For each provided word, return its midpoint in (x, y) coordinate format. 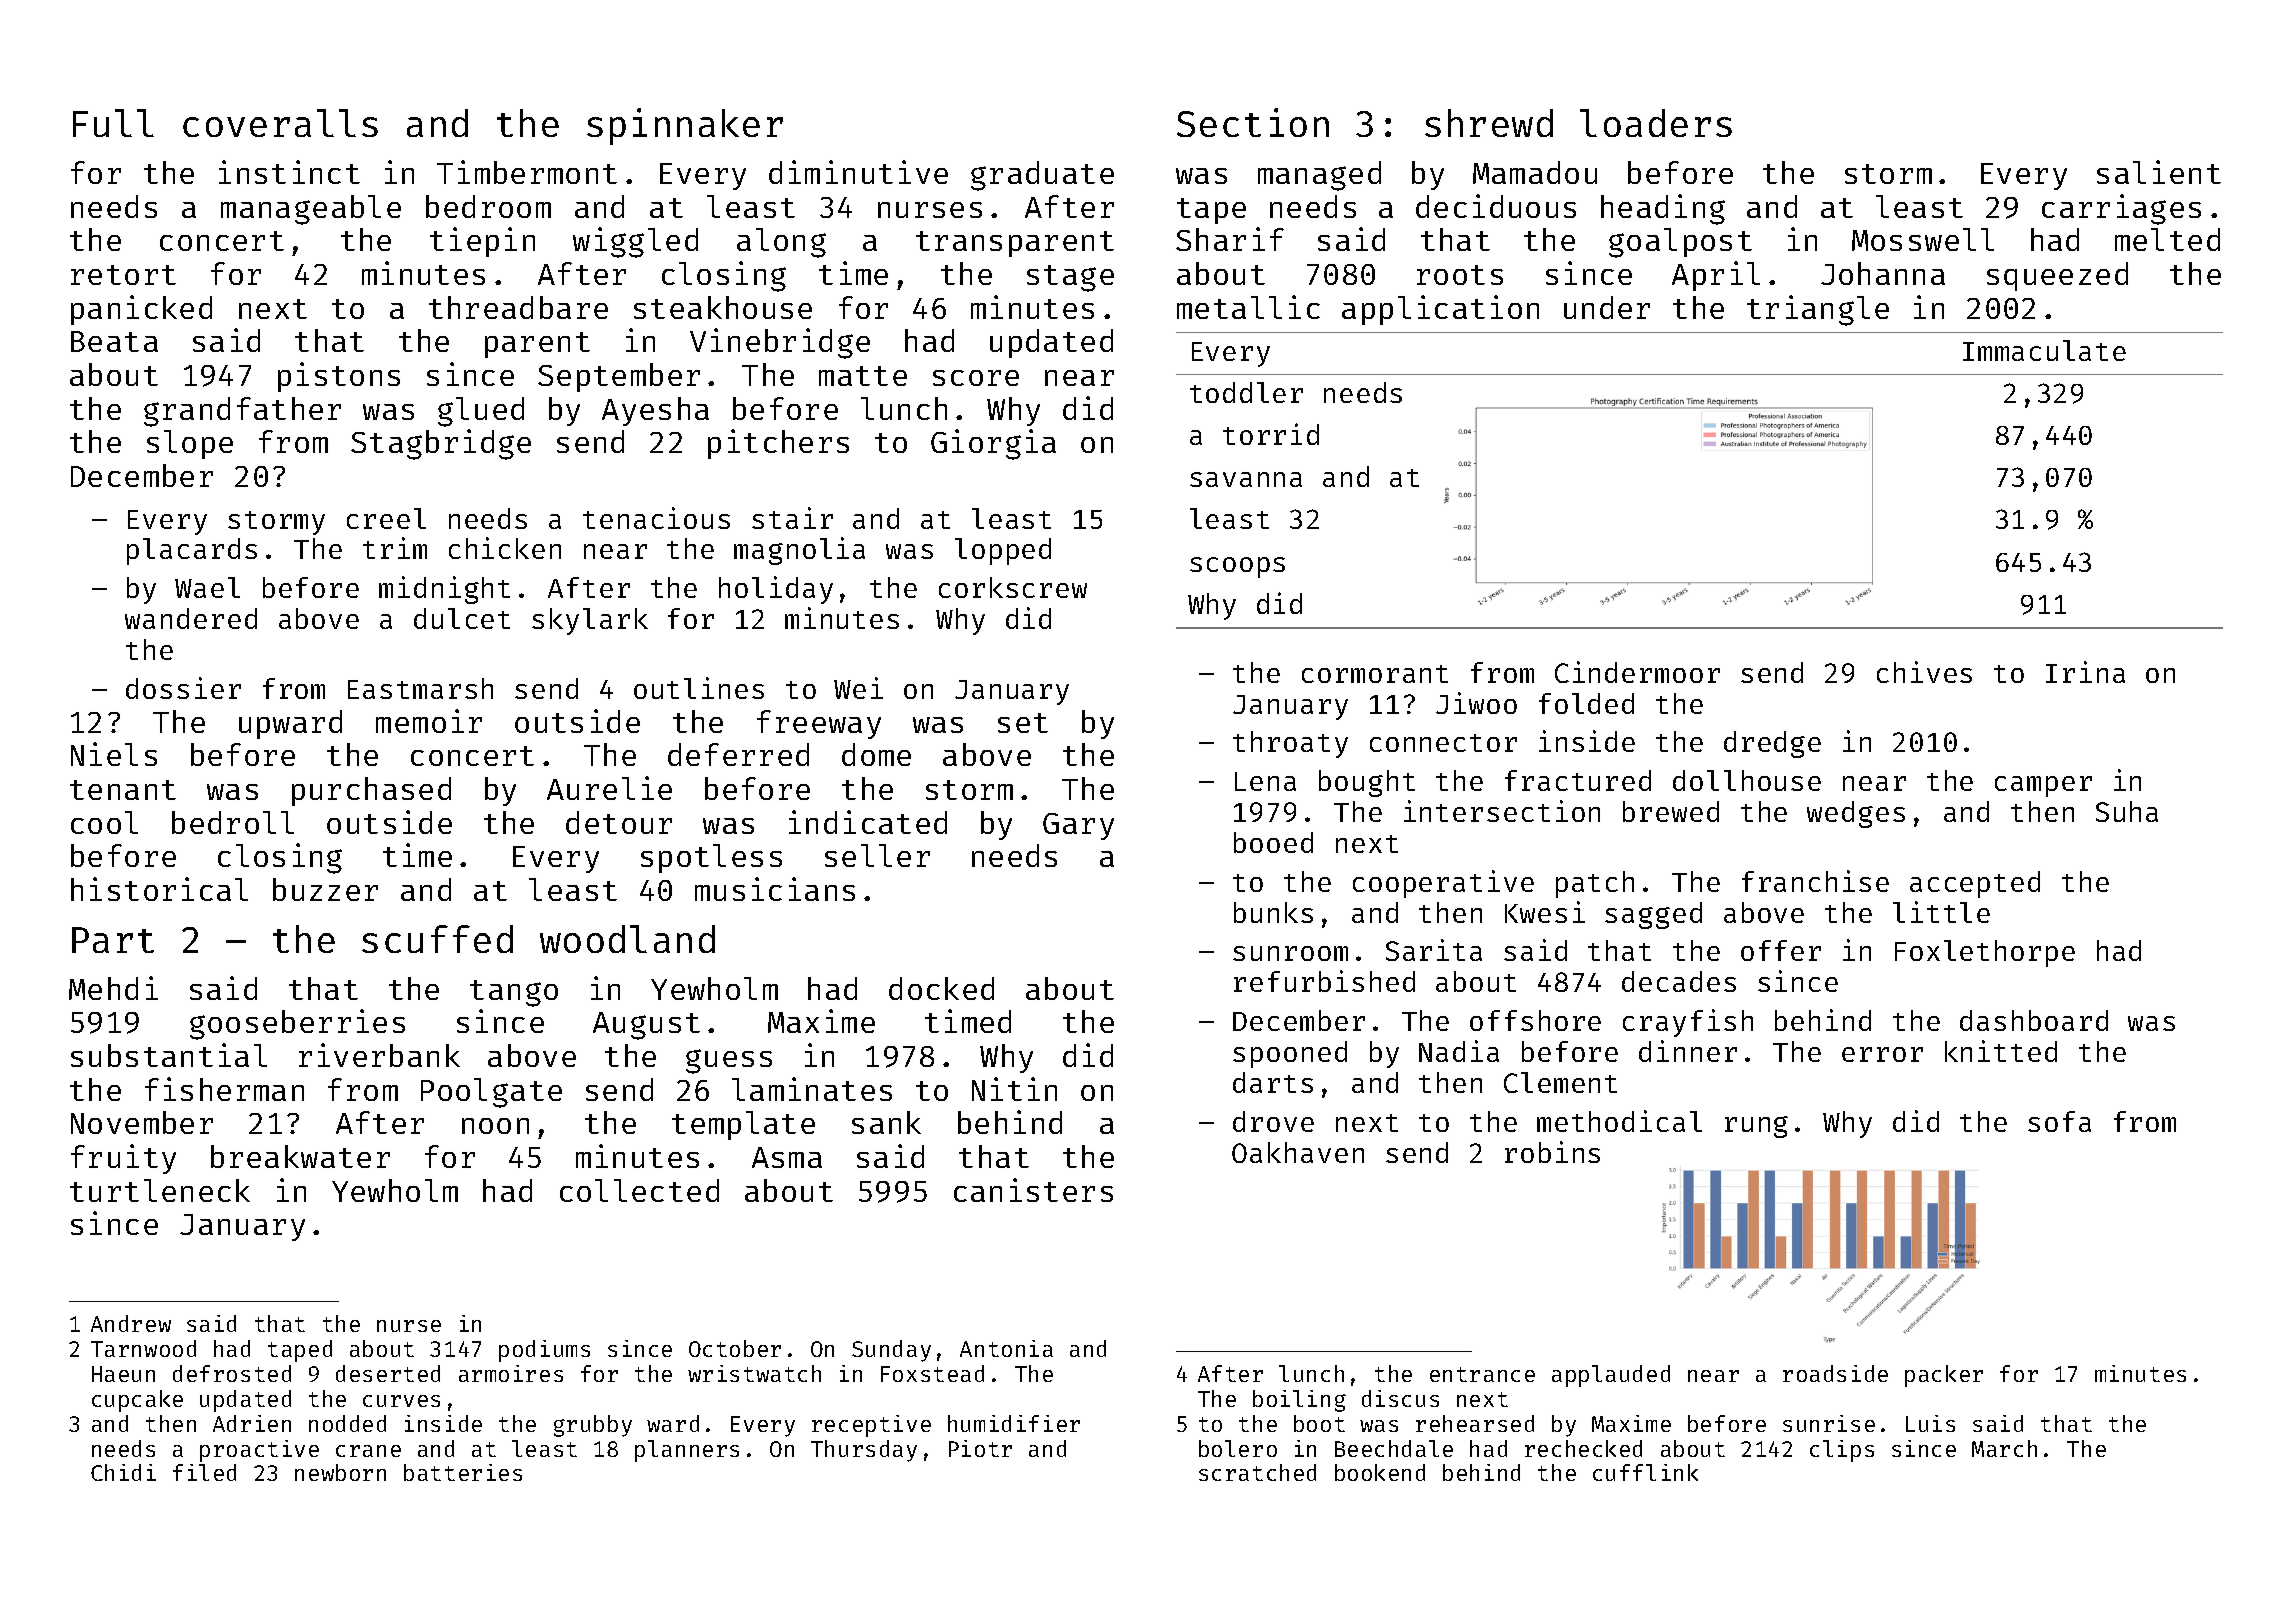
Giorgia (993, 444)
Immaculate (2044, 350)
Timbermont (527, 172)
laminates (812, 1089)
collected (639, 1190)
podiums (544, 1351)
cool (104, 822)
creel (386, 518)
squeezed (2057, 276)
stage (1070, 278)
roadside (1835, 1373)
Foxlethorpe (1985, 953)
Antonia (1006, 1348)
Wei (858, 688)
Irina (2085, 672)
